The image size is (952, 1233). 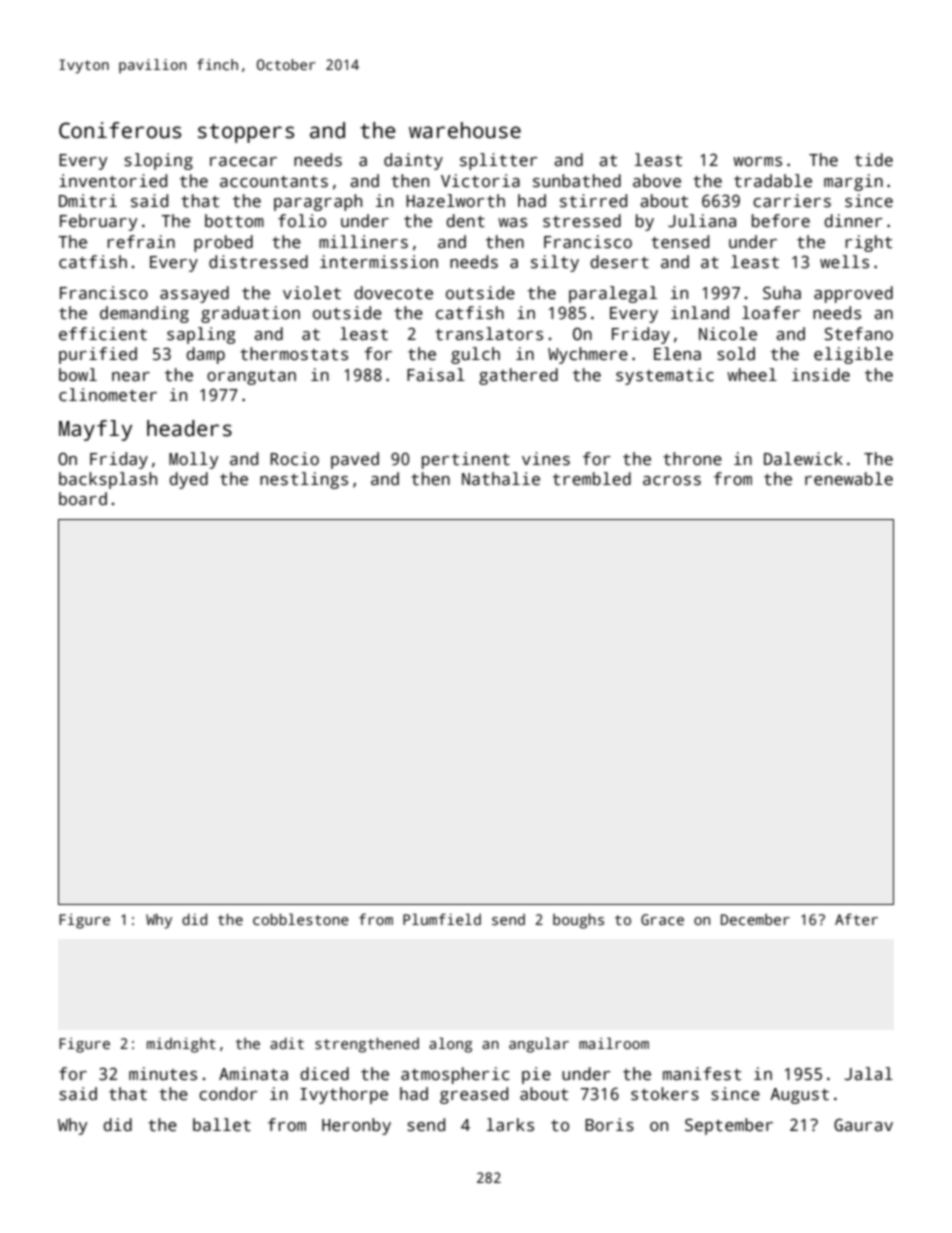 I want to click on warehouse, so click(x=465, y=130).
